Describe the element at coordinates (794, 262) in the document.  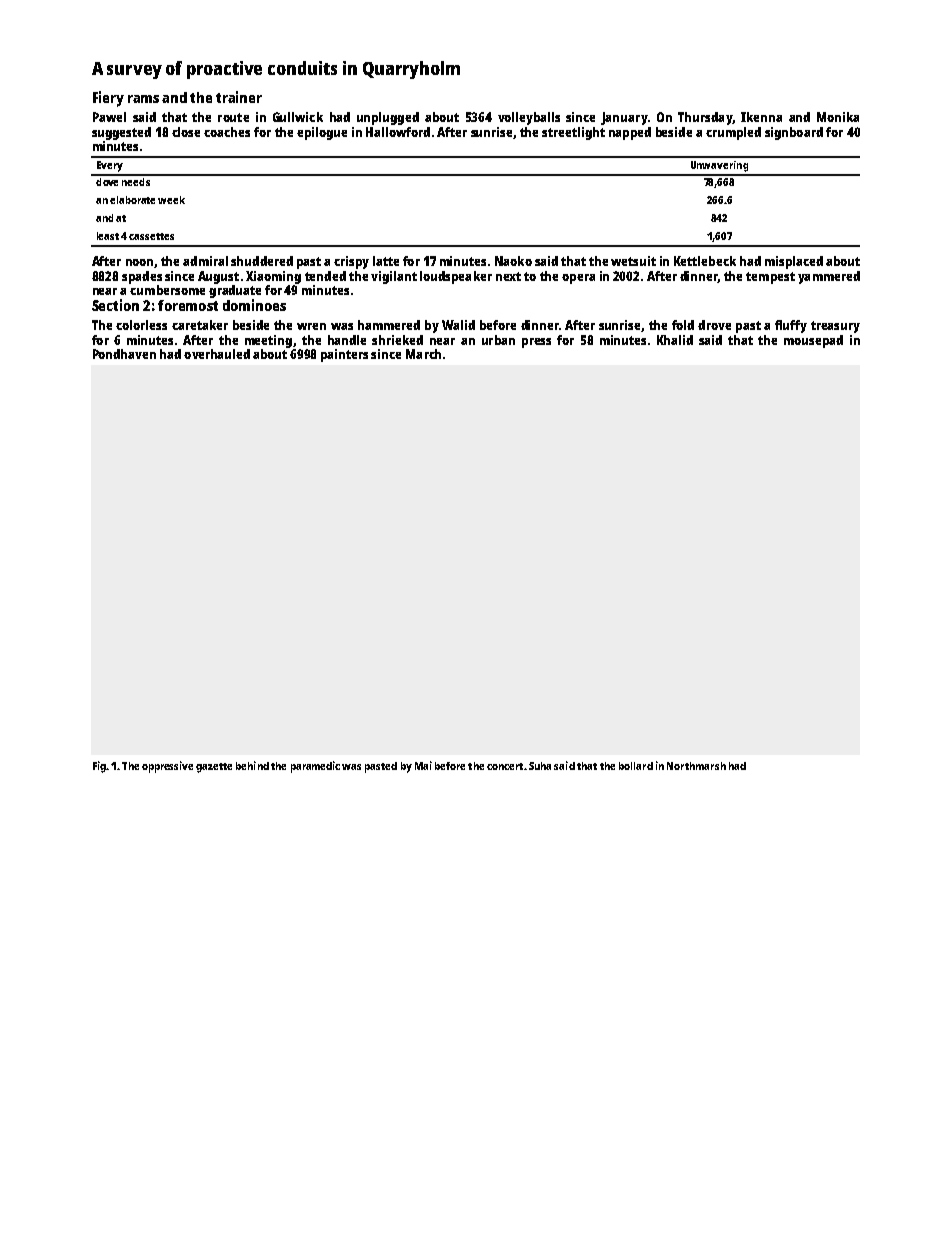
I see `misplaced` at that location.
